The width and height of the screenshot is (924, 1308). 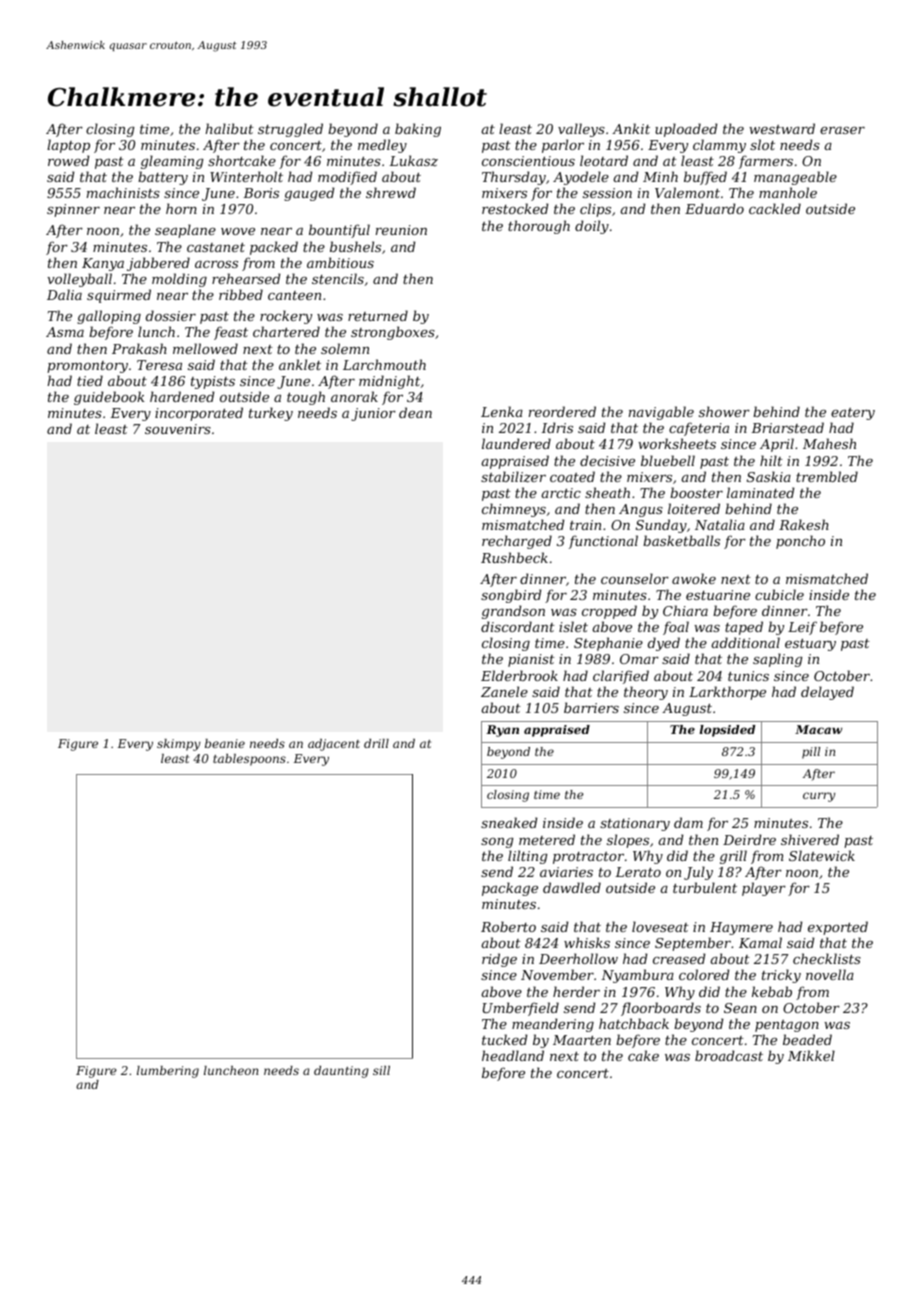 I want to click on Kanya, so click(x=103, y=264).
